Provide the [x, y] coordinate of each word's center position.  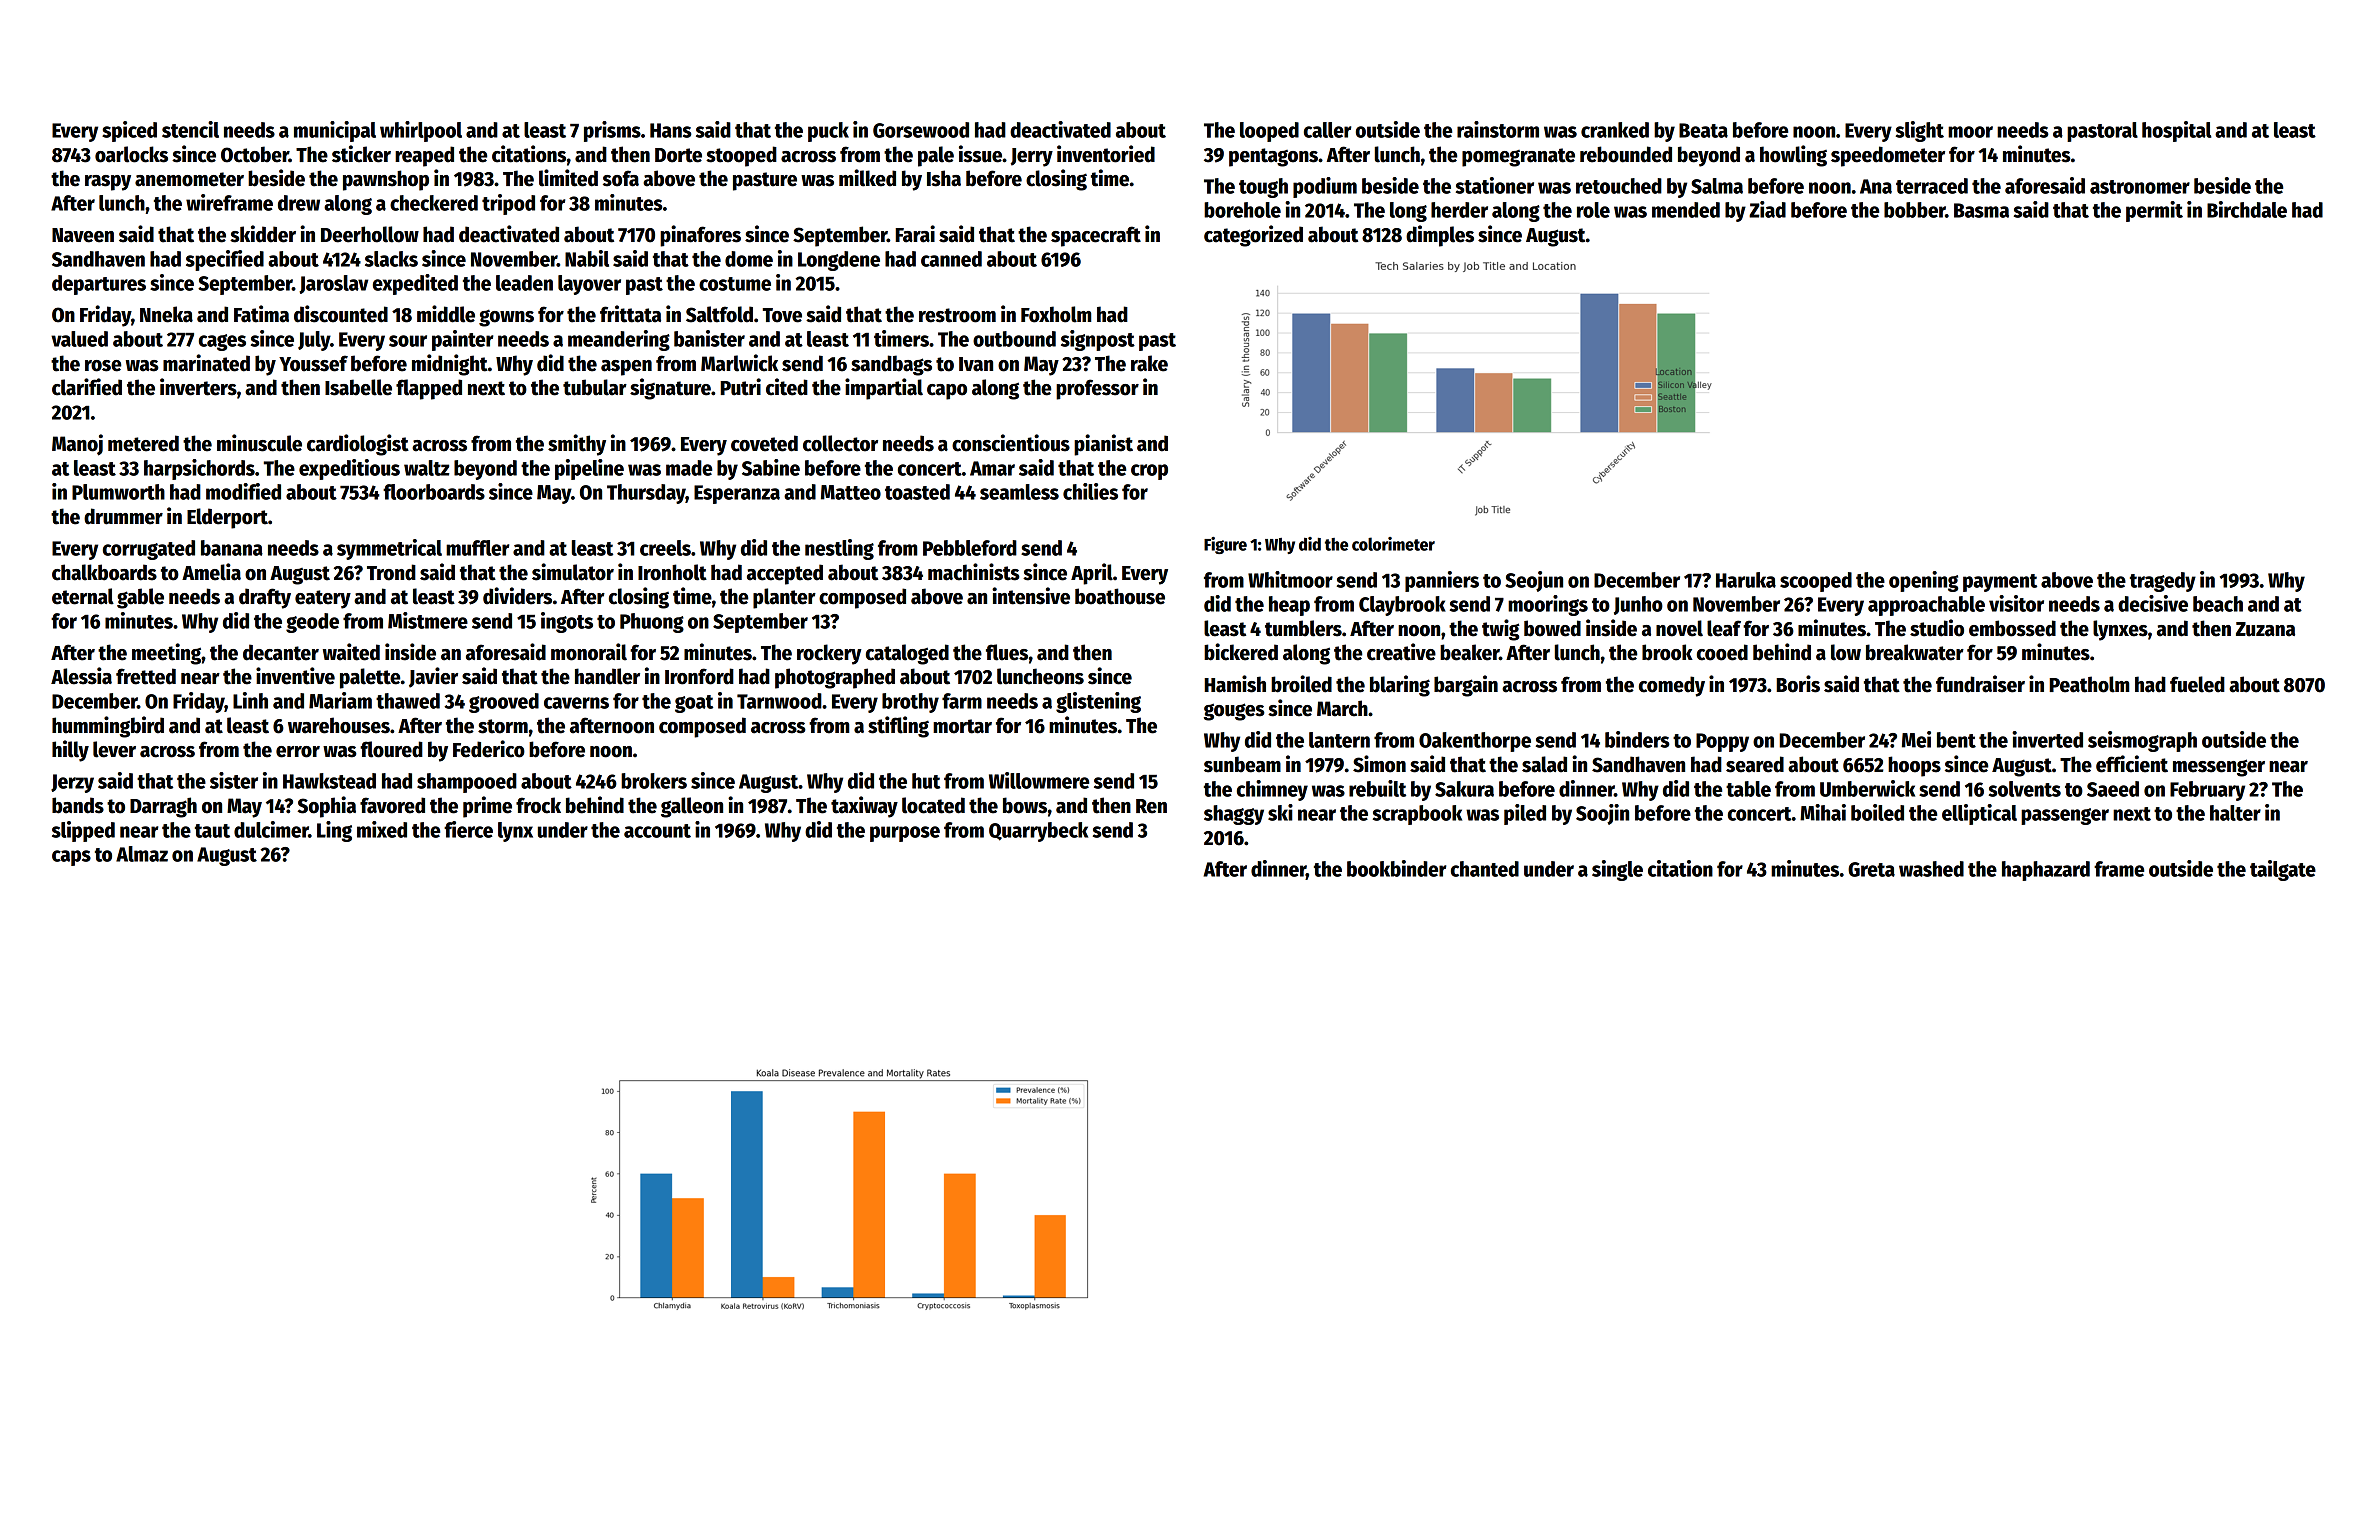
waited [351, 652]
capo [947, 392]
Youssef [313, 363]
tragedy [2163, 582]
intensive [1031, 596]
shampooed [467, 783]
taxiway [864, 807]
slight [1920, 131]
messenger [2219, 768]
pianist [1103, 445]
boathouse [1120, 596]
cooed [1722, 652]
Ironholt [672, 572]
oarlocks [131, 154]
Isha [944, 178]
